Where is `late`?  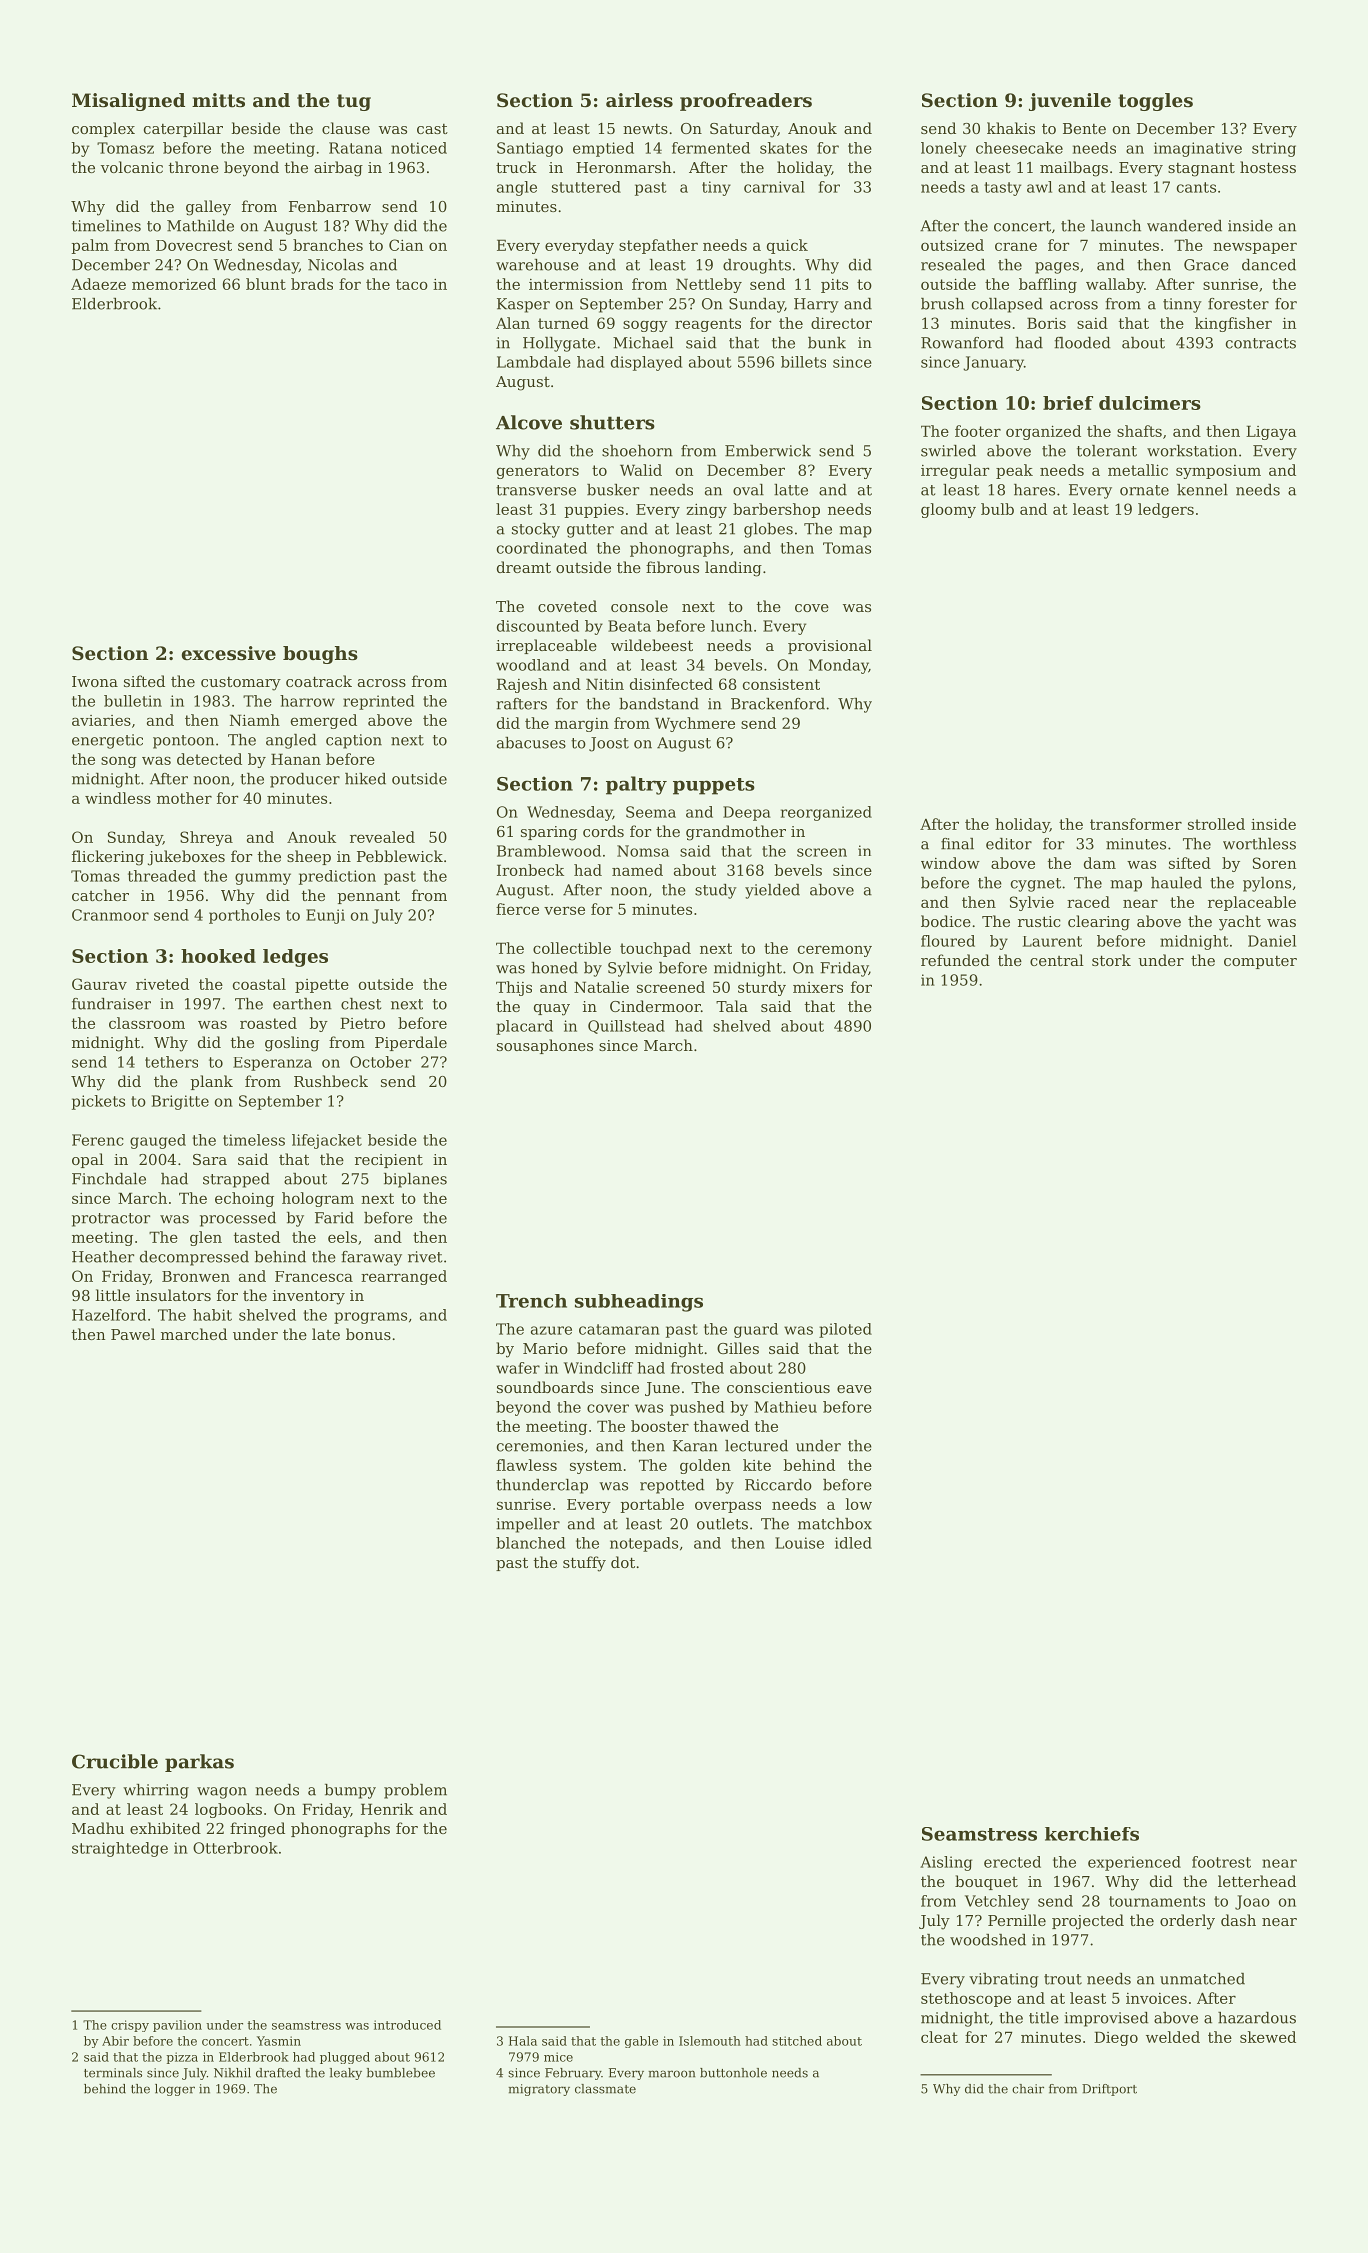 late is located at coordinates (326, 1334).
